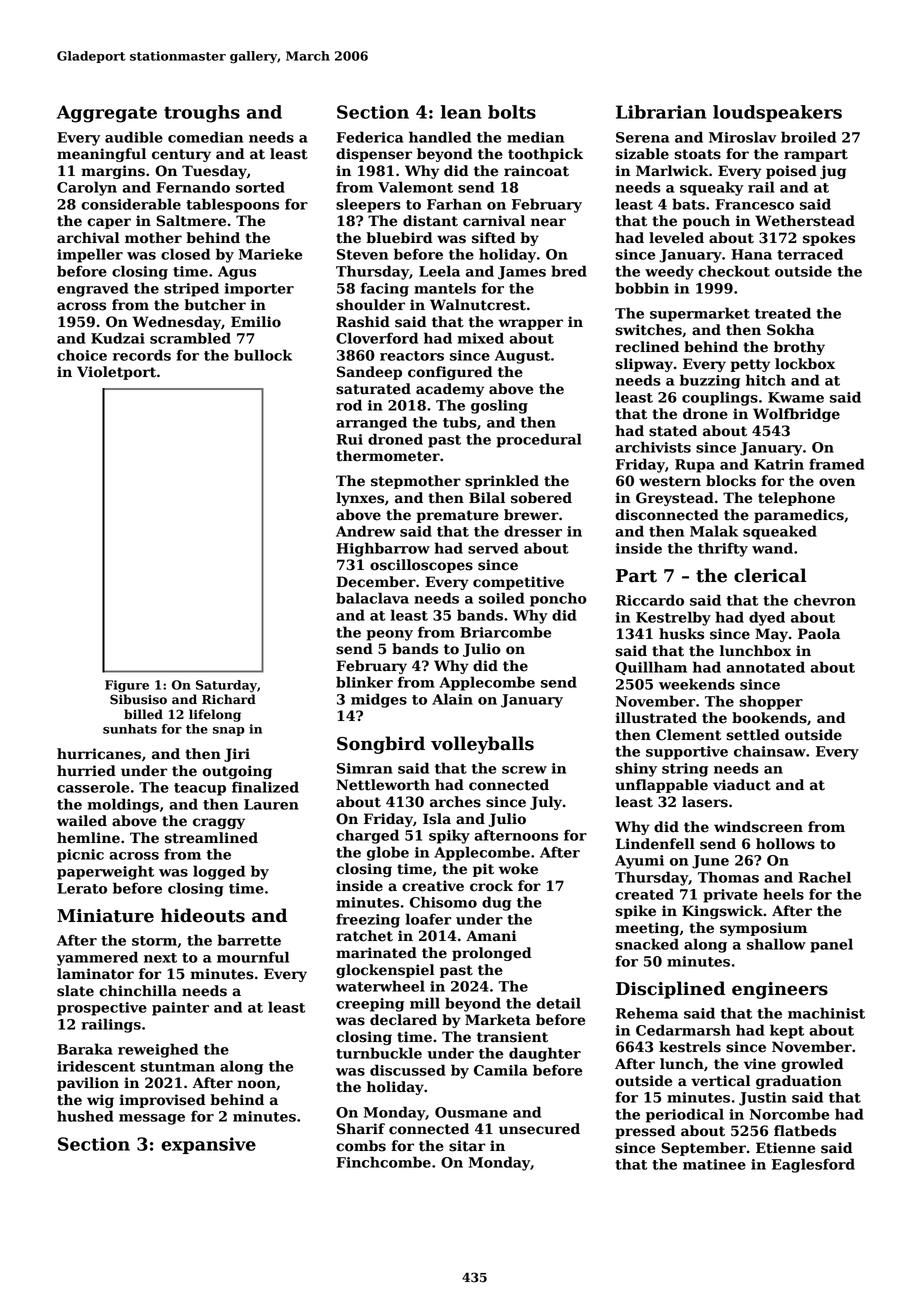 The height and width of the screenshot is (1308, 924). Describe the element at coordinates (539, 1129) in the screenshot. I see `unsecured` at that location.
